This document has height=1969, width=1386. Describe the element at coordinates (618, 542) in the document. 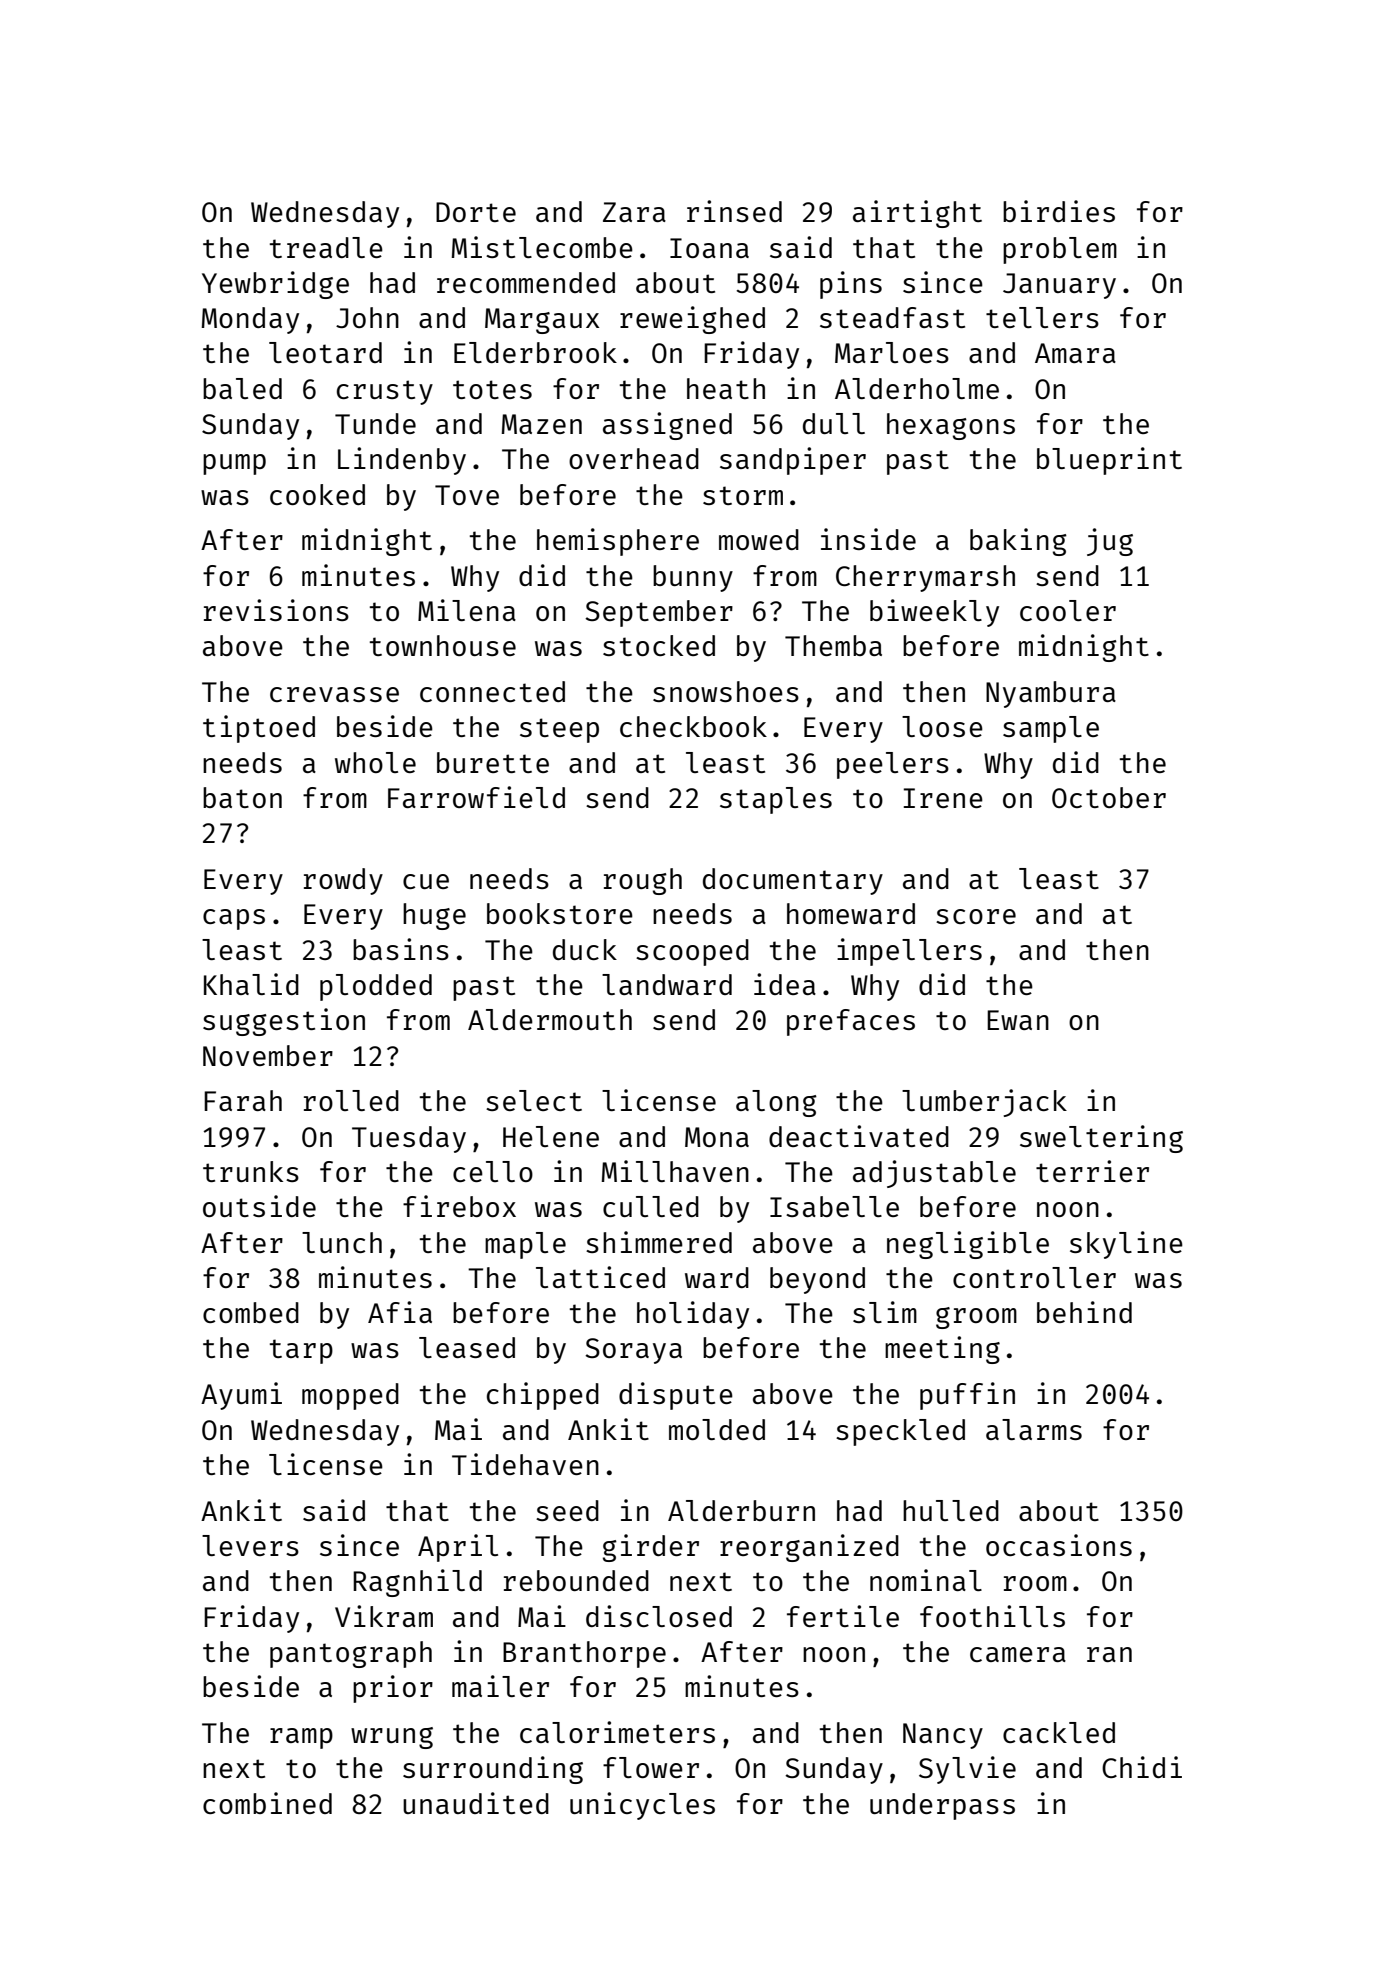

I see `hemisphere` at that location.
